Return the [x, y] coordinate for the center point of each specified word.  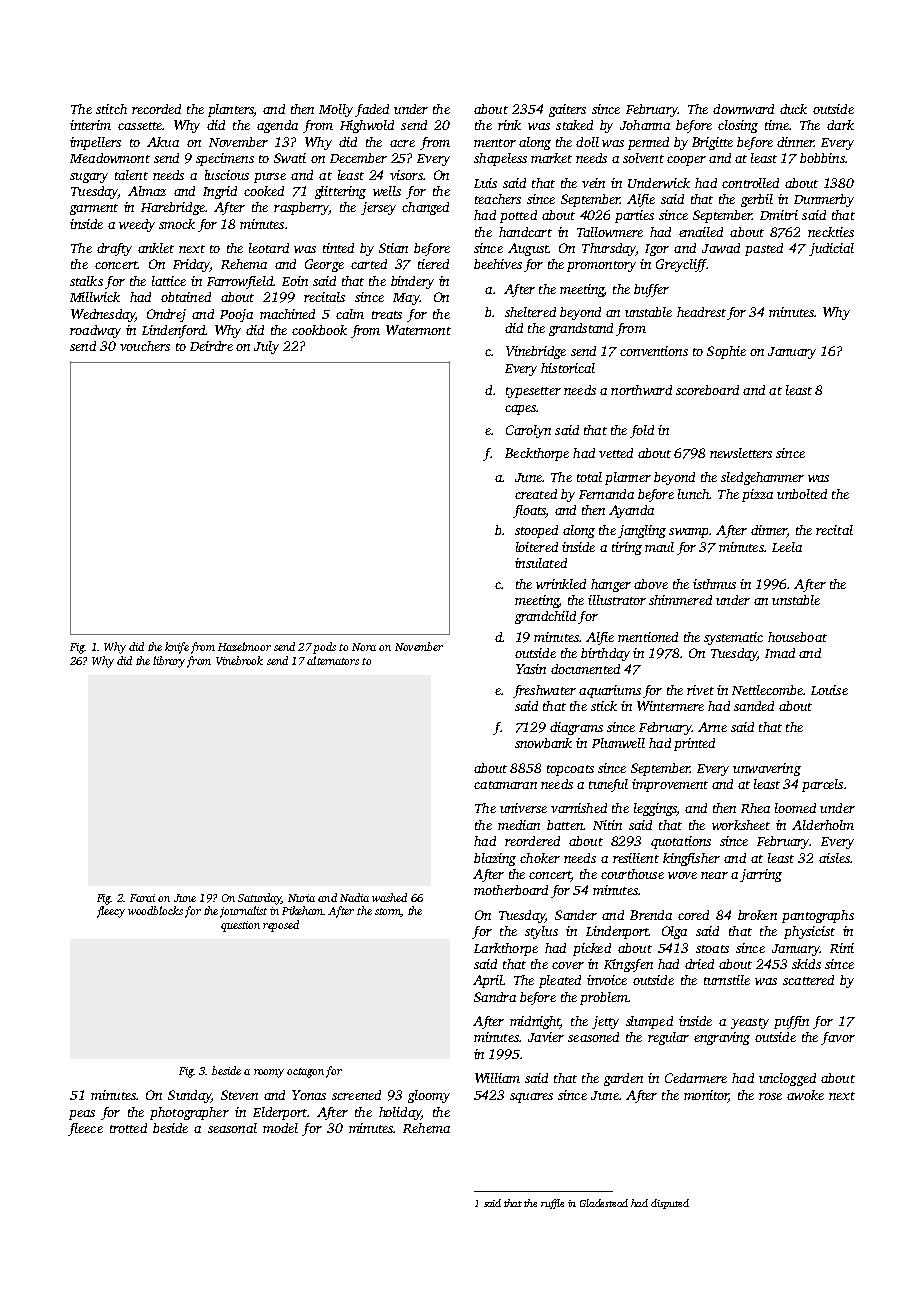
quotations [681, 842]
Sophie [726, 352]
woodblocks [155, 910]
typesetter [533, 392]
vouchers [145, 346]
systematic [733, 638]
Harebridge [173, 208]
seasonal [232, 1128]
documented [585, 669]
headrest [701, 312]
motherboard [511, 890]
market [551, 158]
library [169, 662]
